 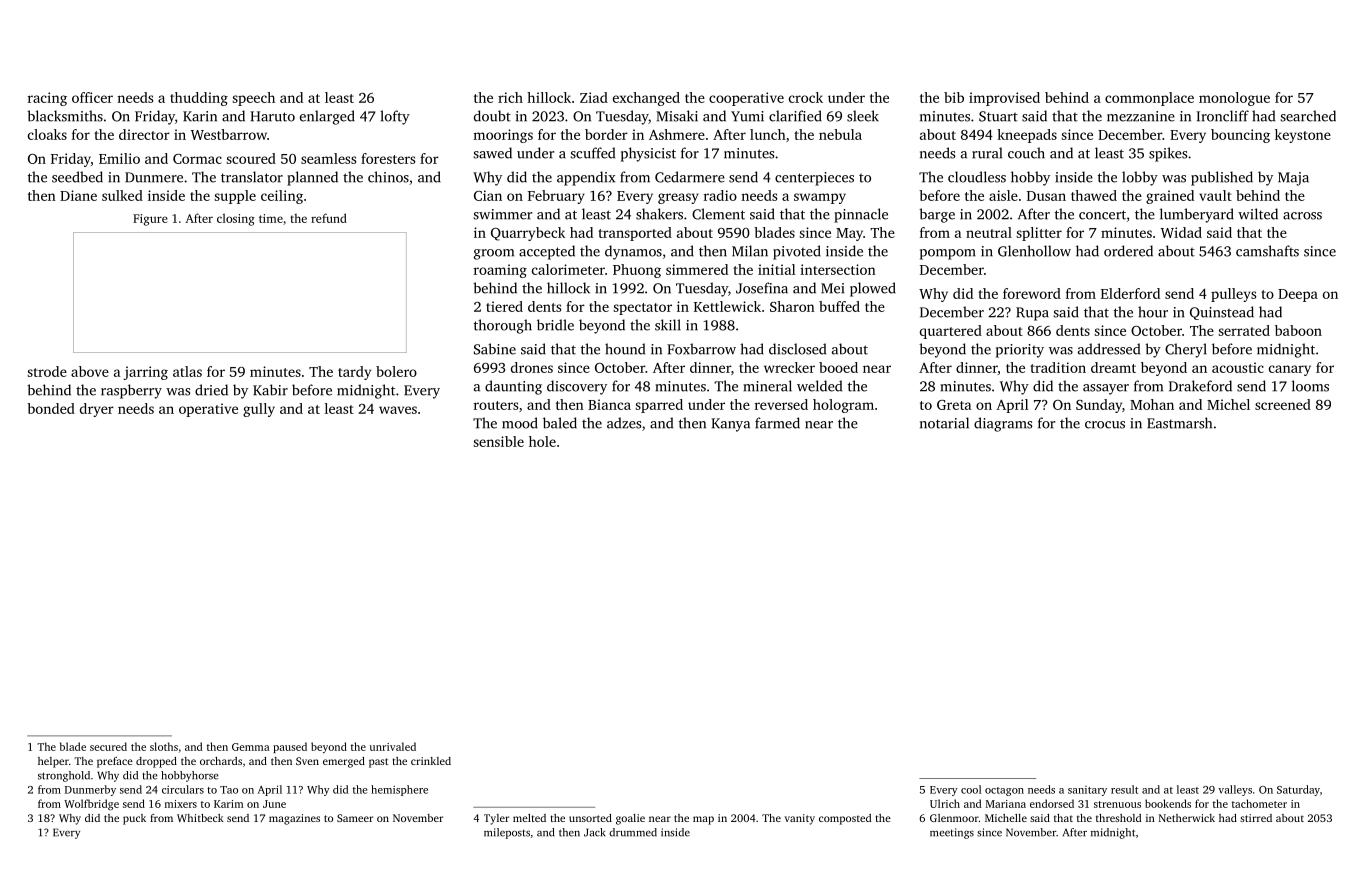 I want to click on cloudless, so click(x=977, y=177).
